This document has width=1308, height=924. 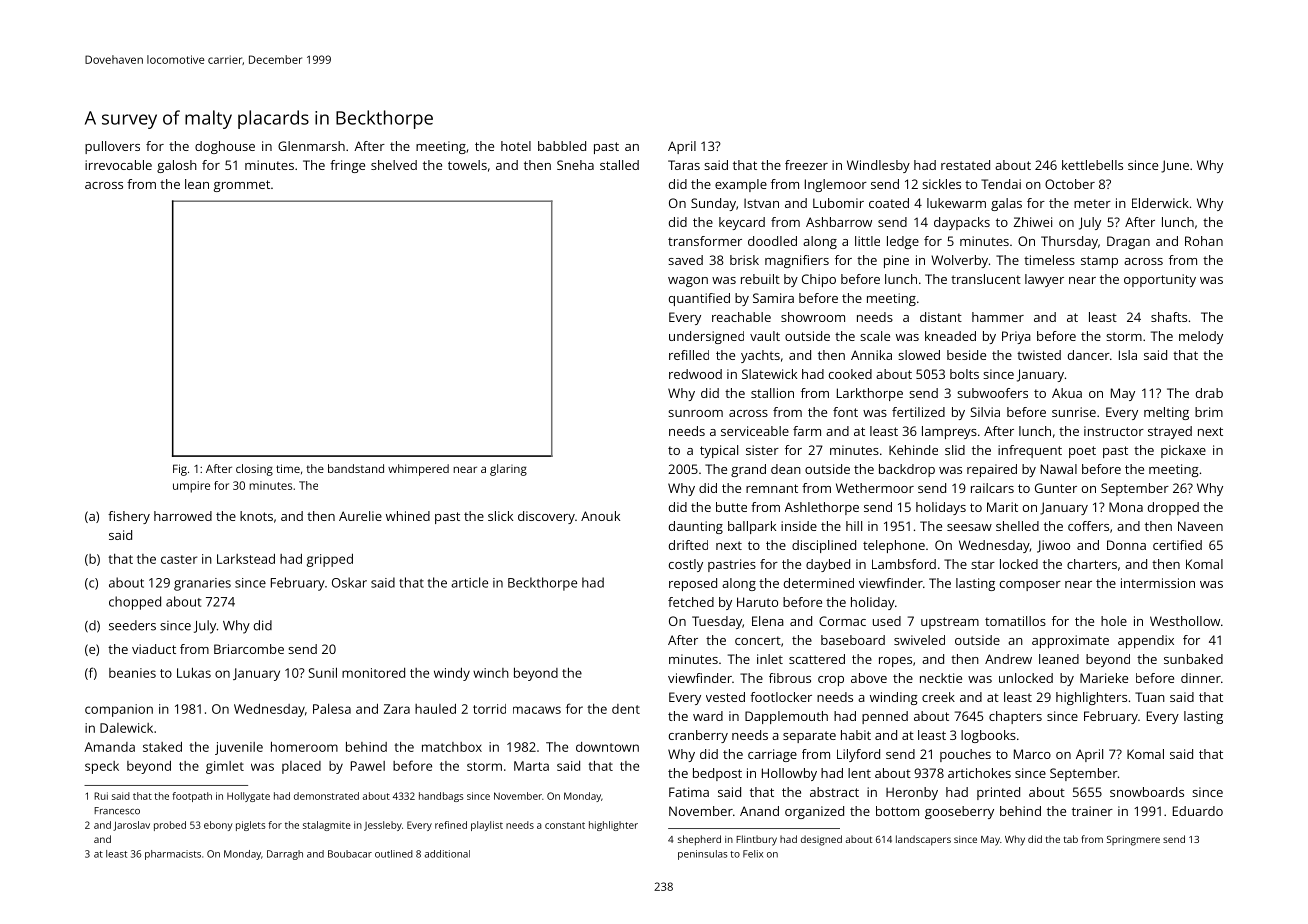 What do you see at coordinates (254, 470) in the document?
I see `closing` at bounding box center [254, 470].
